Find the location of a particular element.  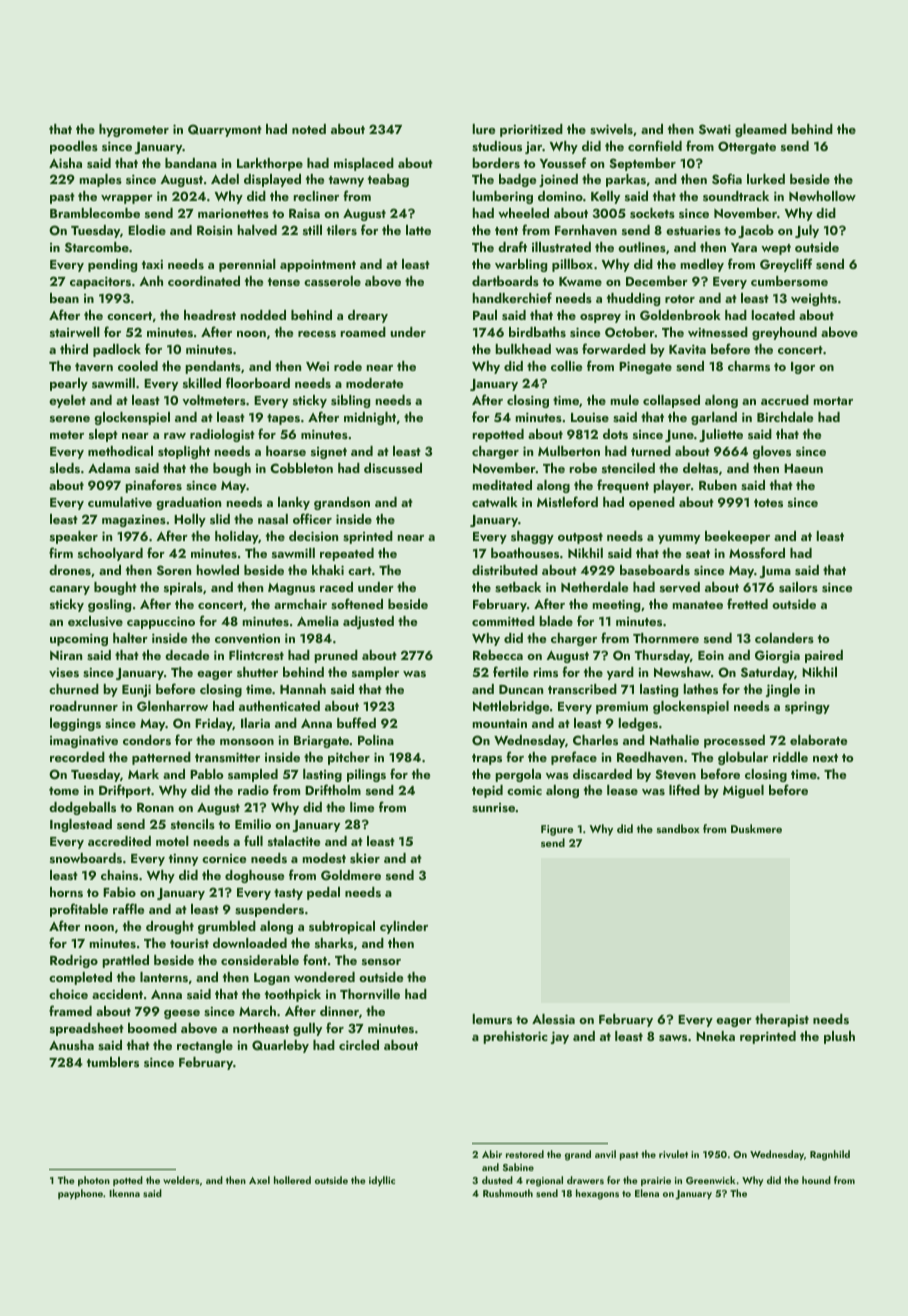

sunrise is located at coordinates (493, 807).
